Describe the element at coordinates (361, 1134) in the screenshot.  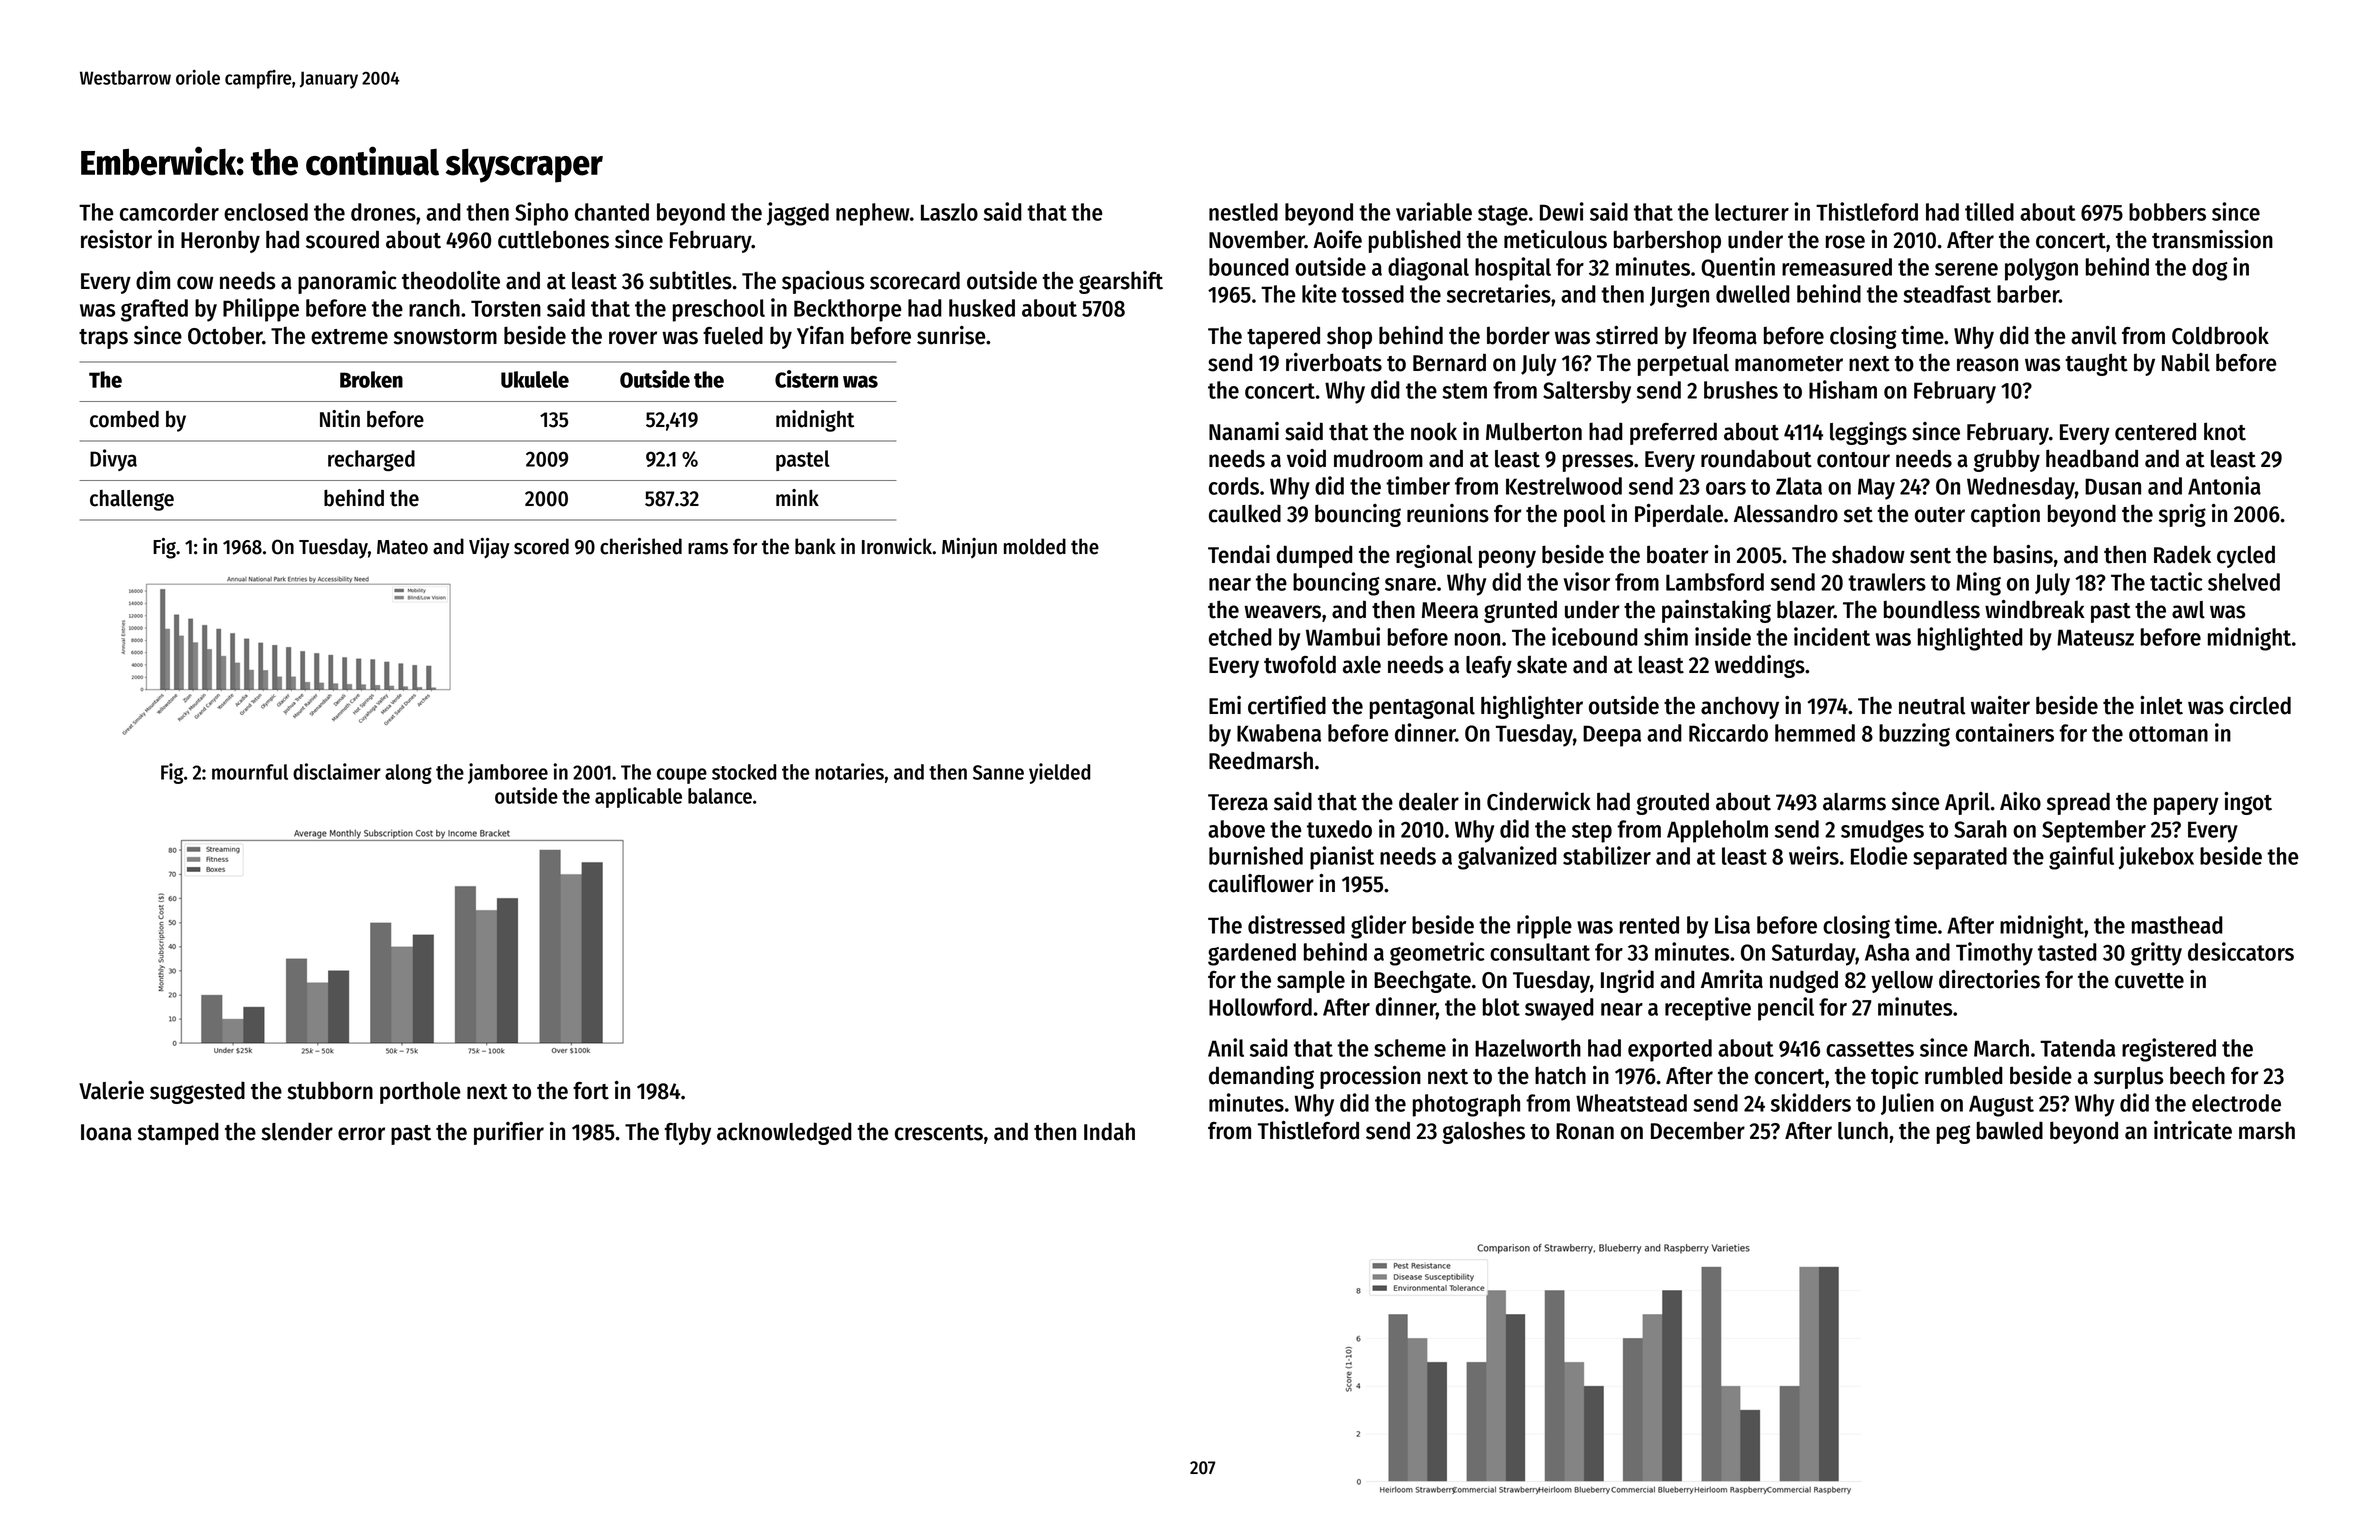
I see `error` at that location.
